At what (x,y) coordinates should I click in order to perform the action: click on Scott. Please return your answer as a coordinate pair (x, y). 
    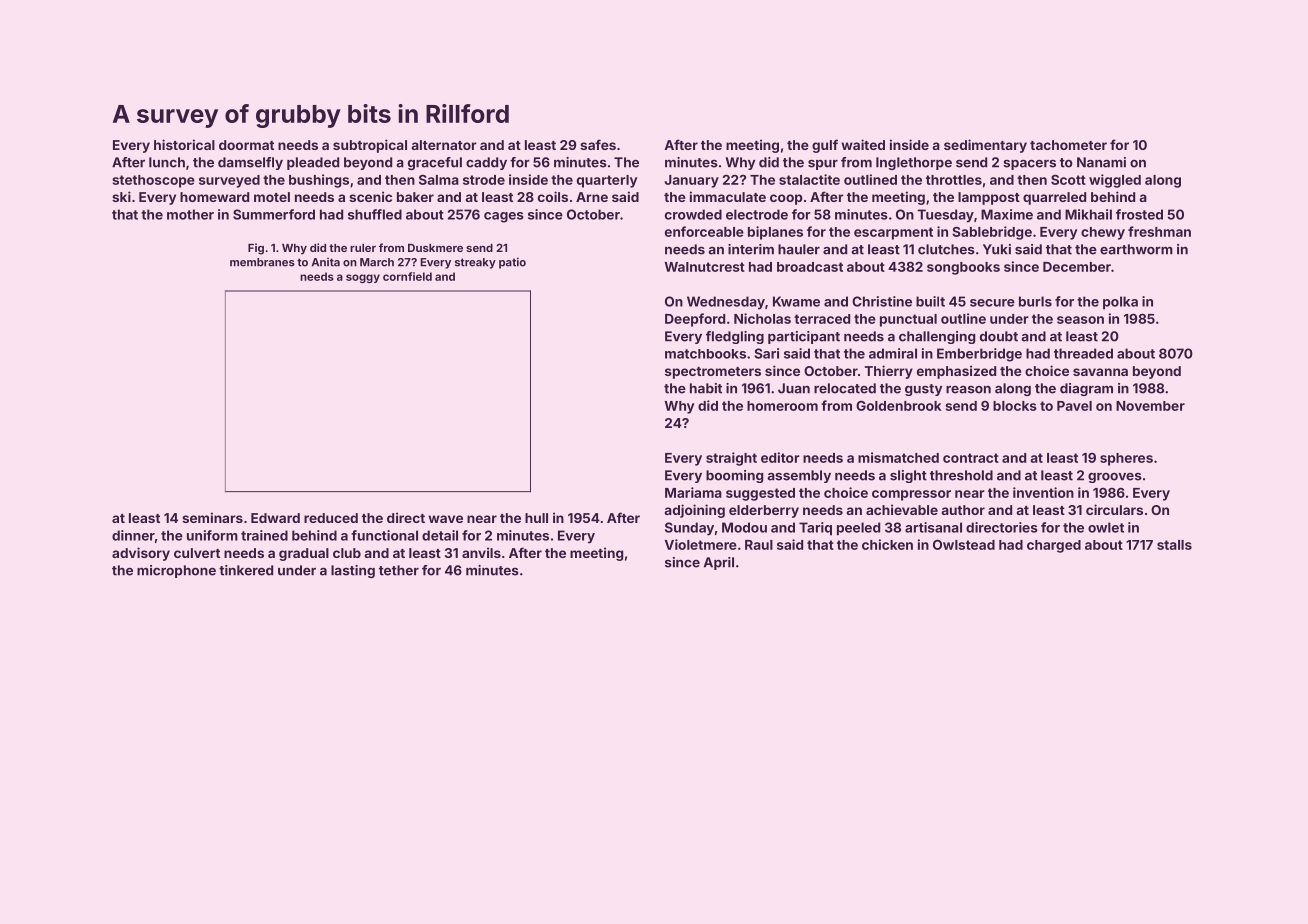
    Looking at the image, I should click on (1068, 179).
